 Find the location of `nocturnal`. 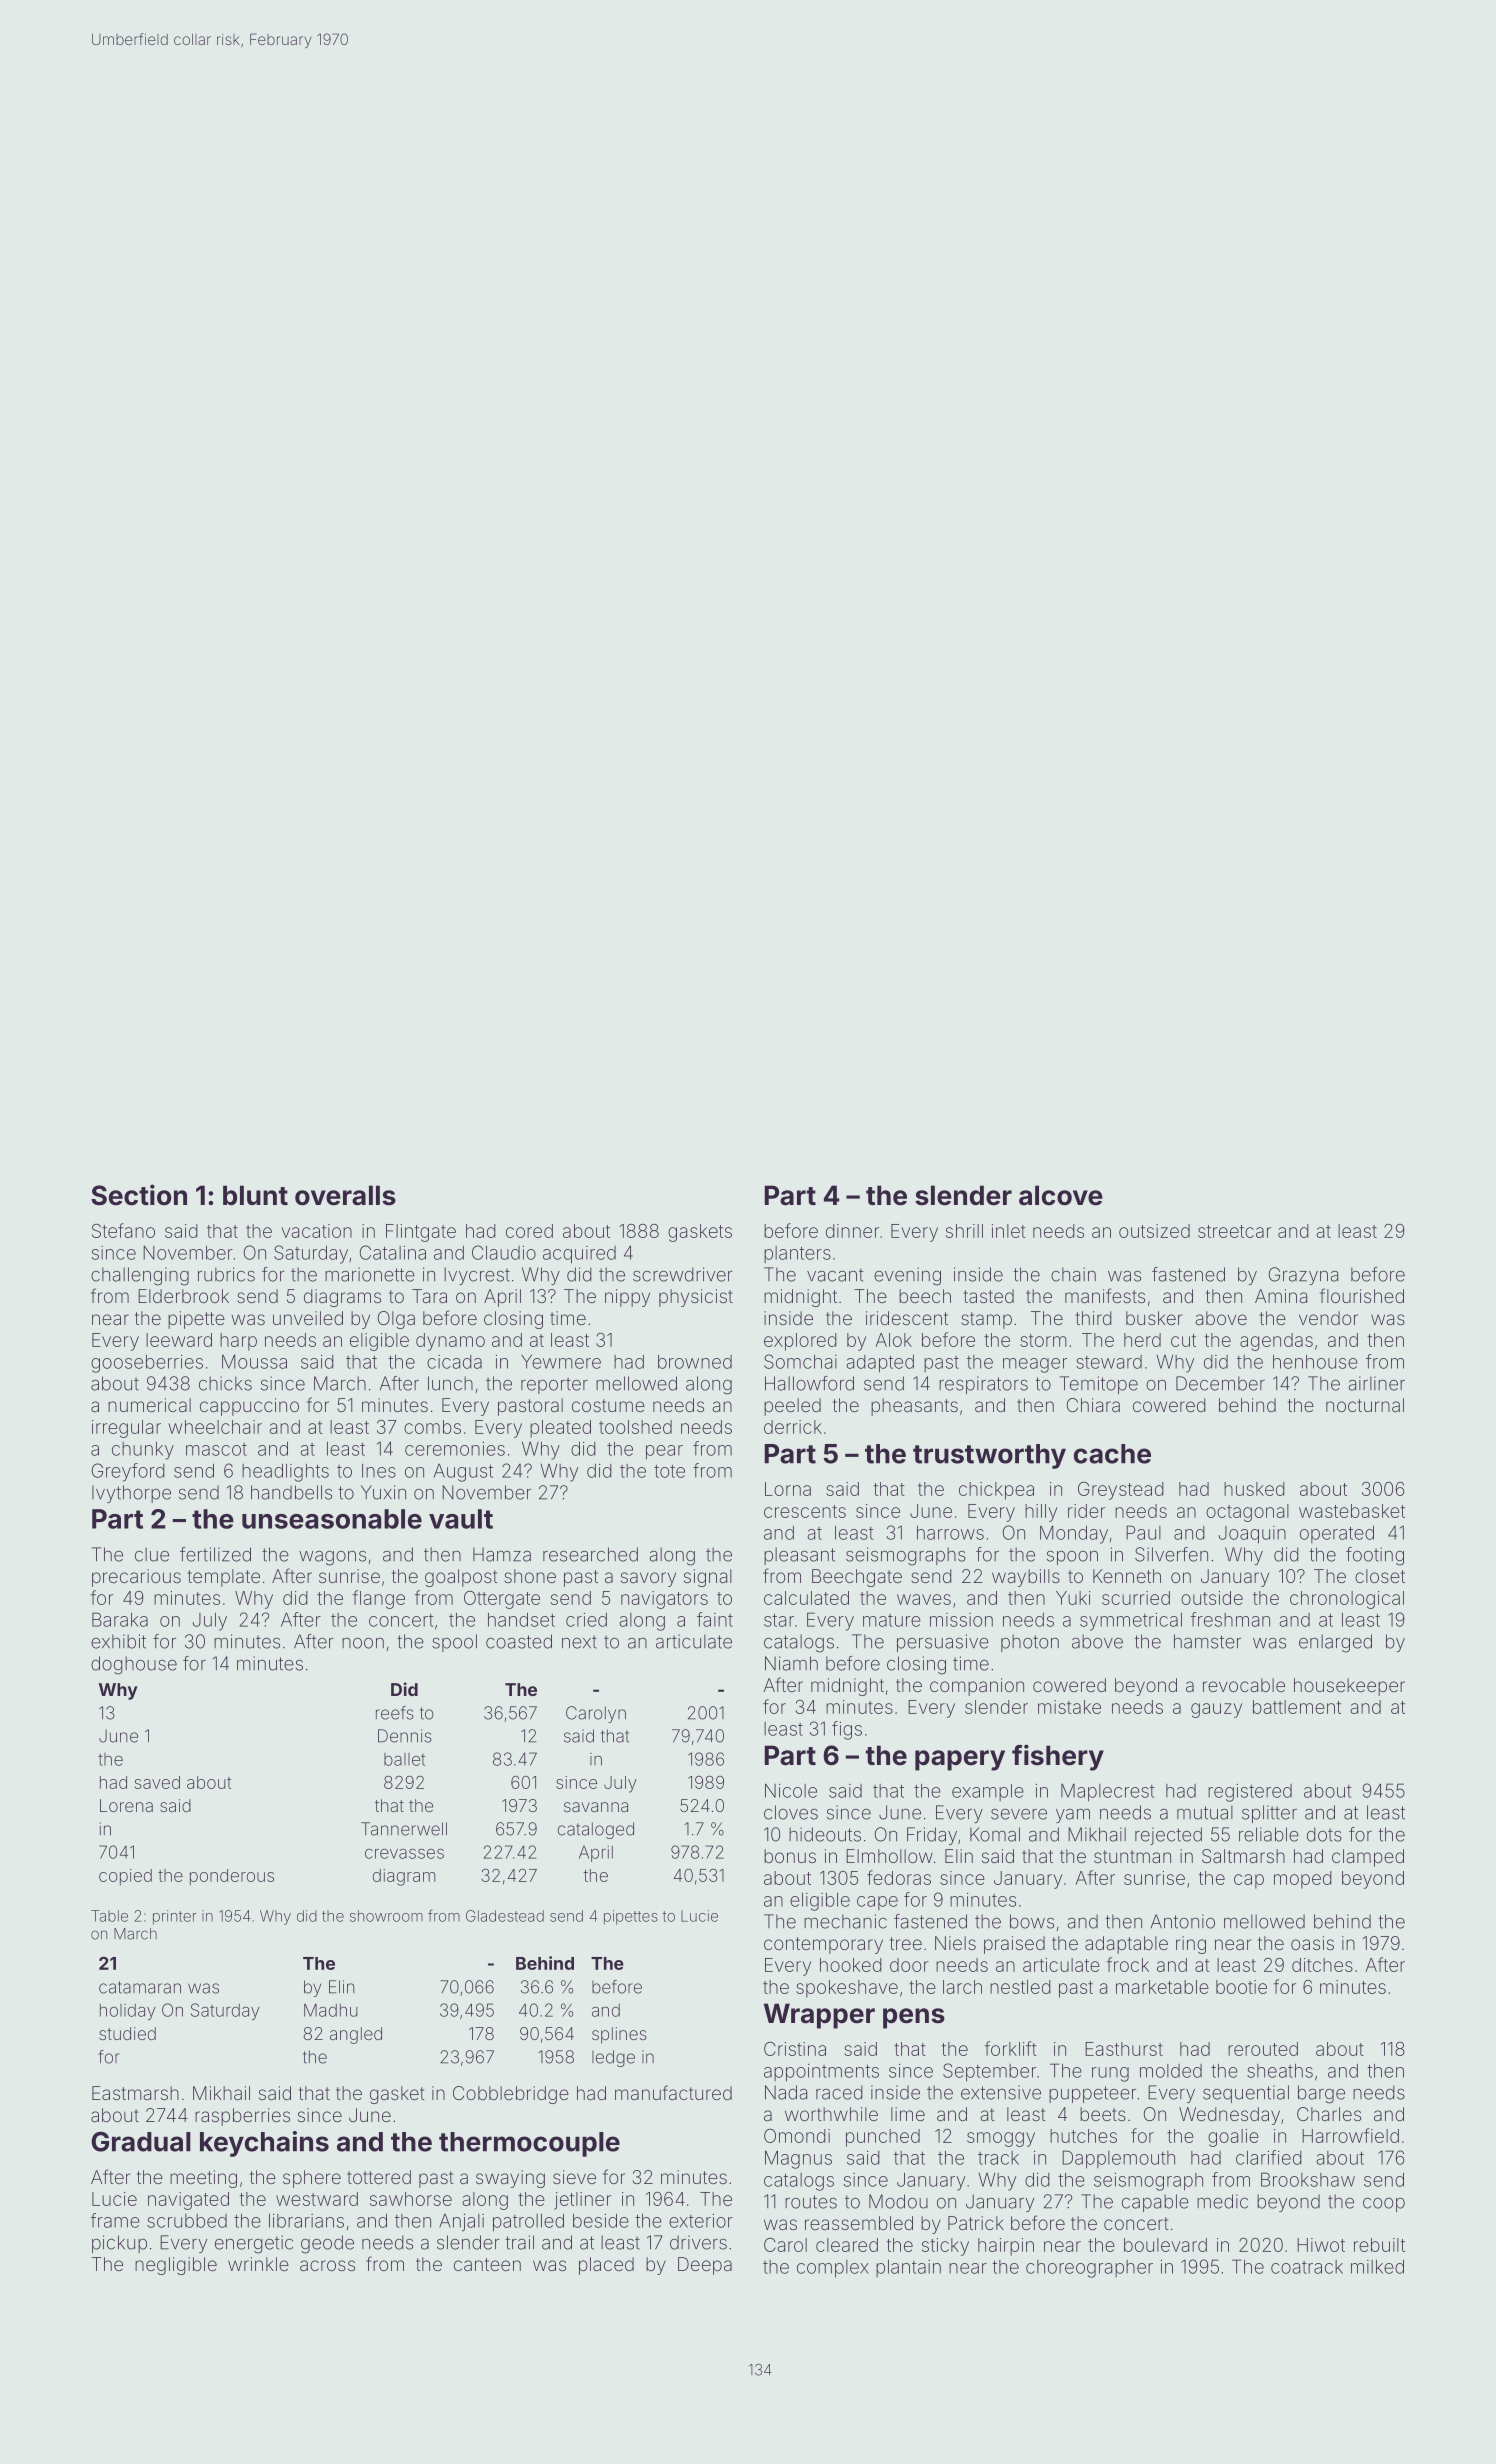

nocturnal is located at coordinates (1365, 1405).
